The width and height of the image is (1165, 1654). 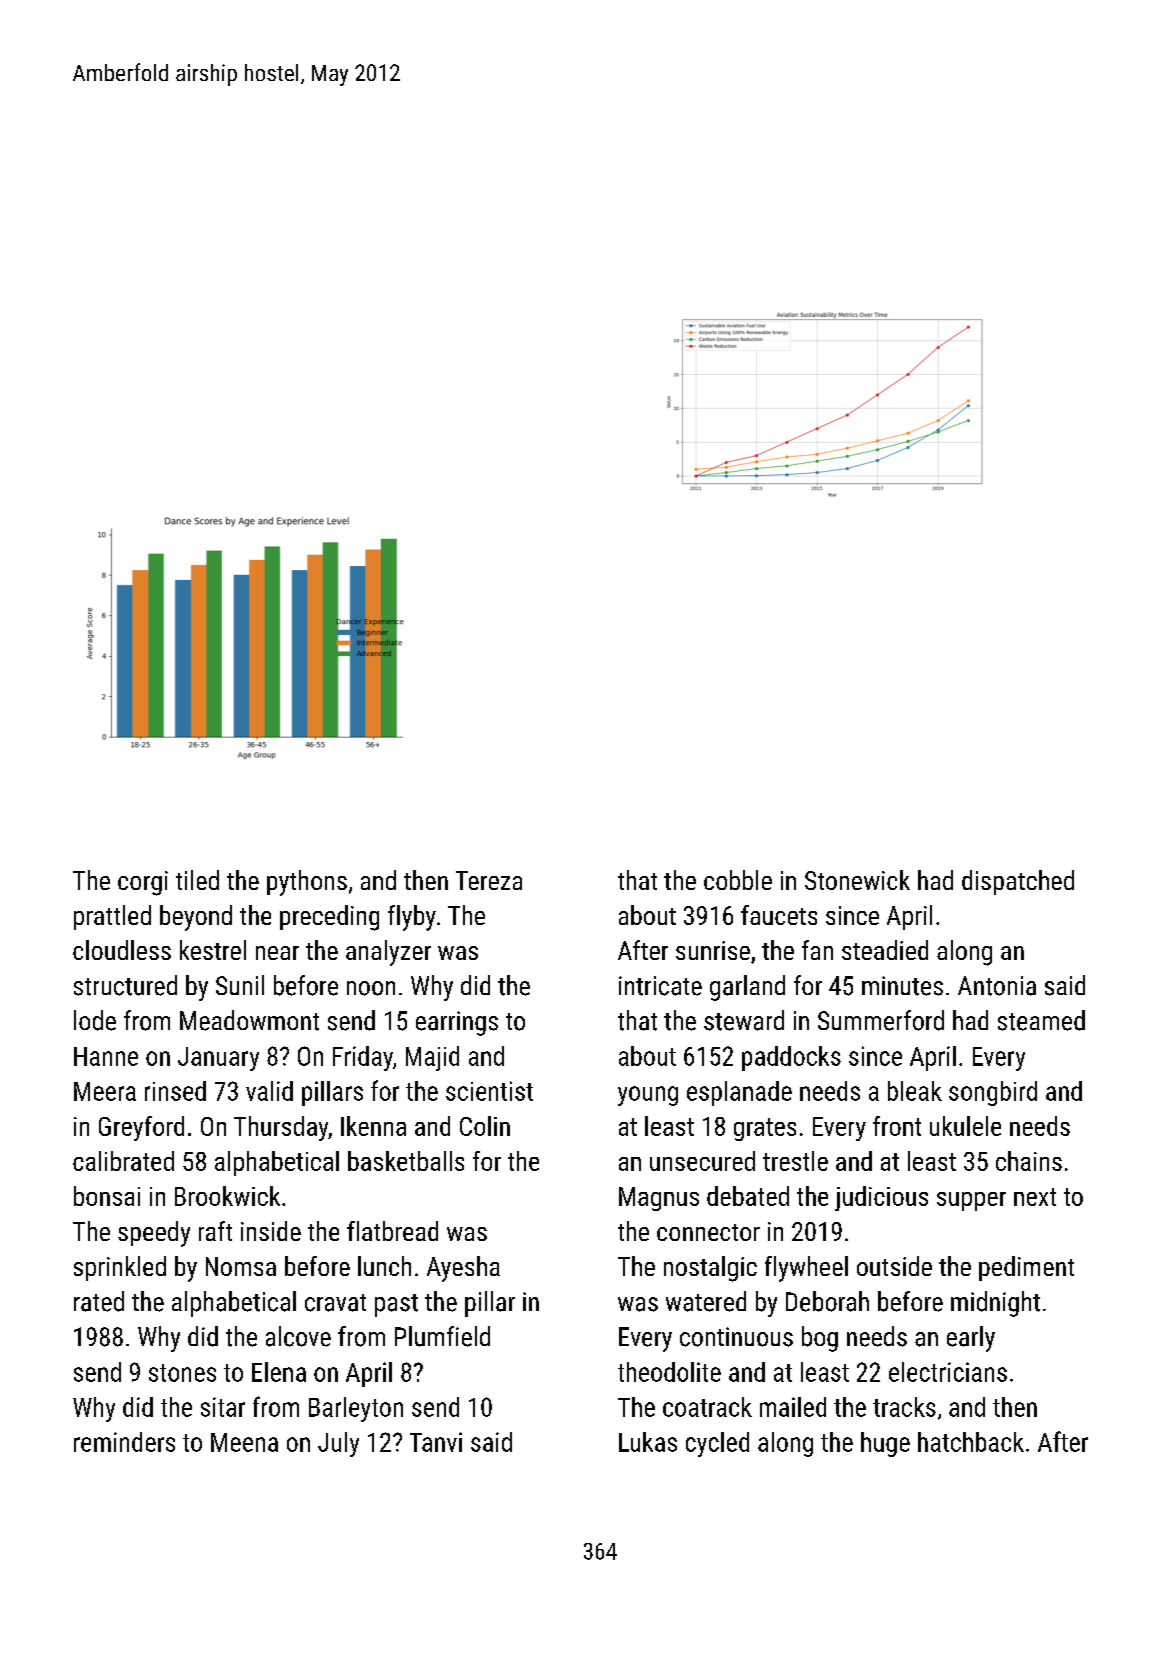 What do you see at coordinates (881, 1020) in the image?
I see `Summerford` at bounding box center [881, 1020].
